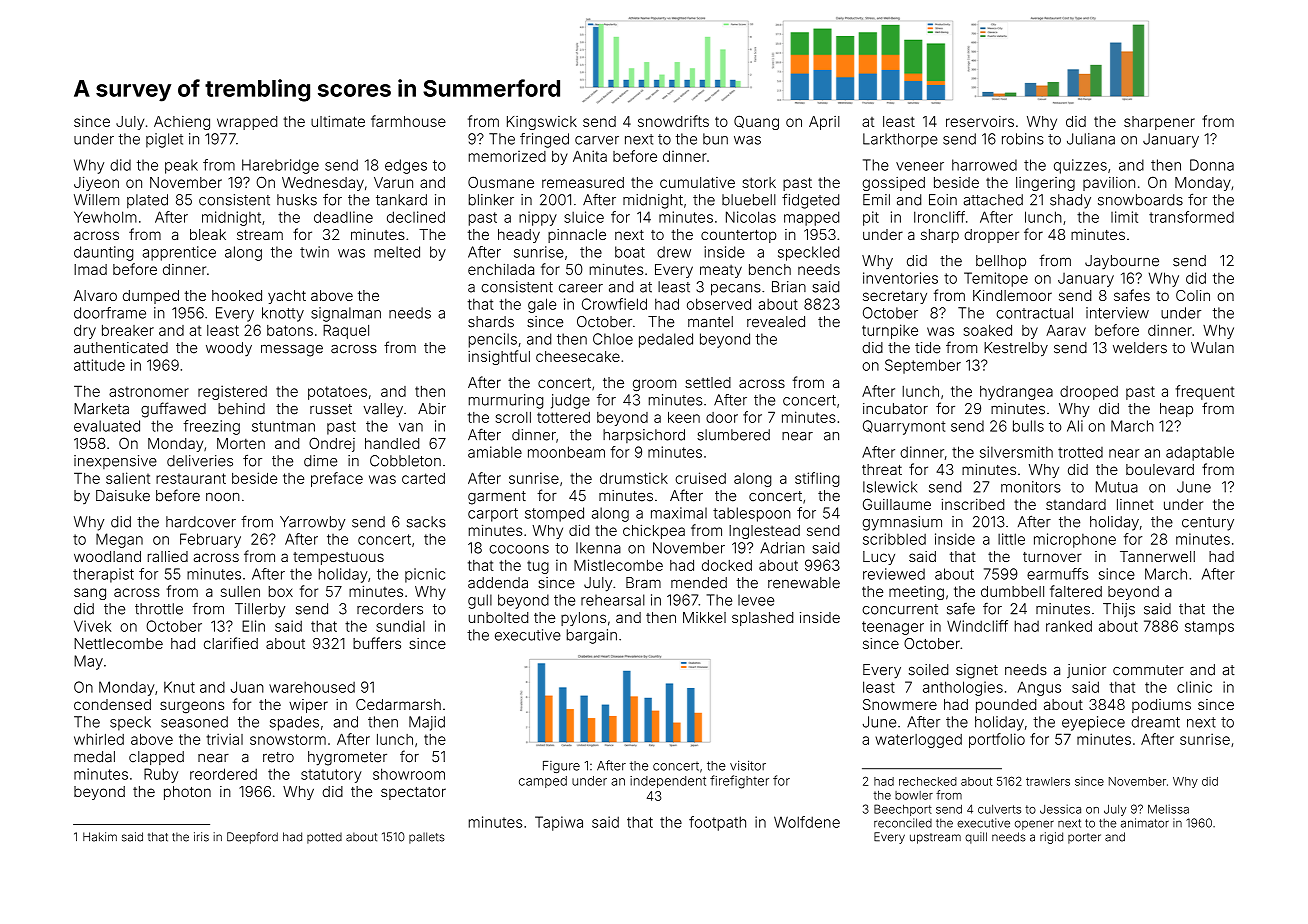 This page has width=1308, height=924. Describe the element at coordinates (1091, 139) in the page. I see `Juliana` at that location.
